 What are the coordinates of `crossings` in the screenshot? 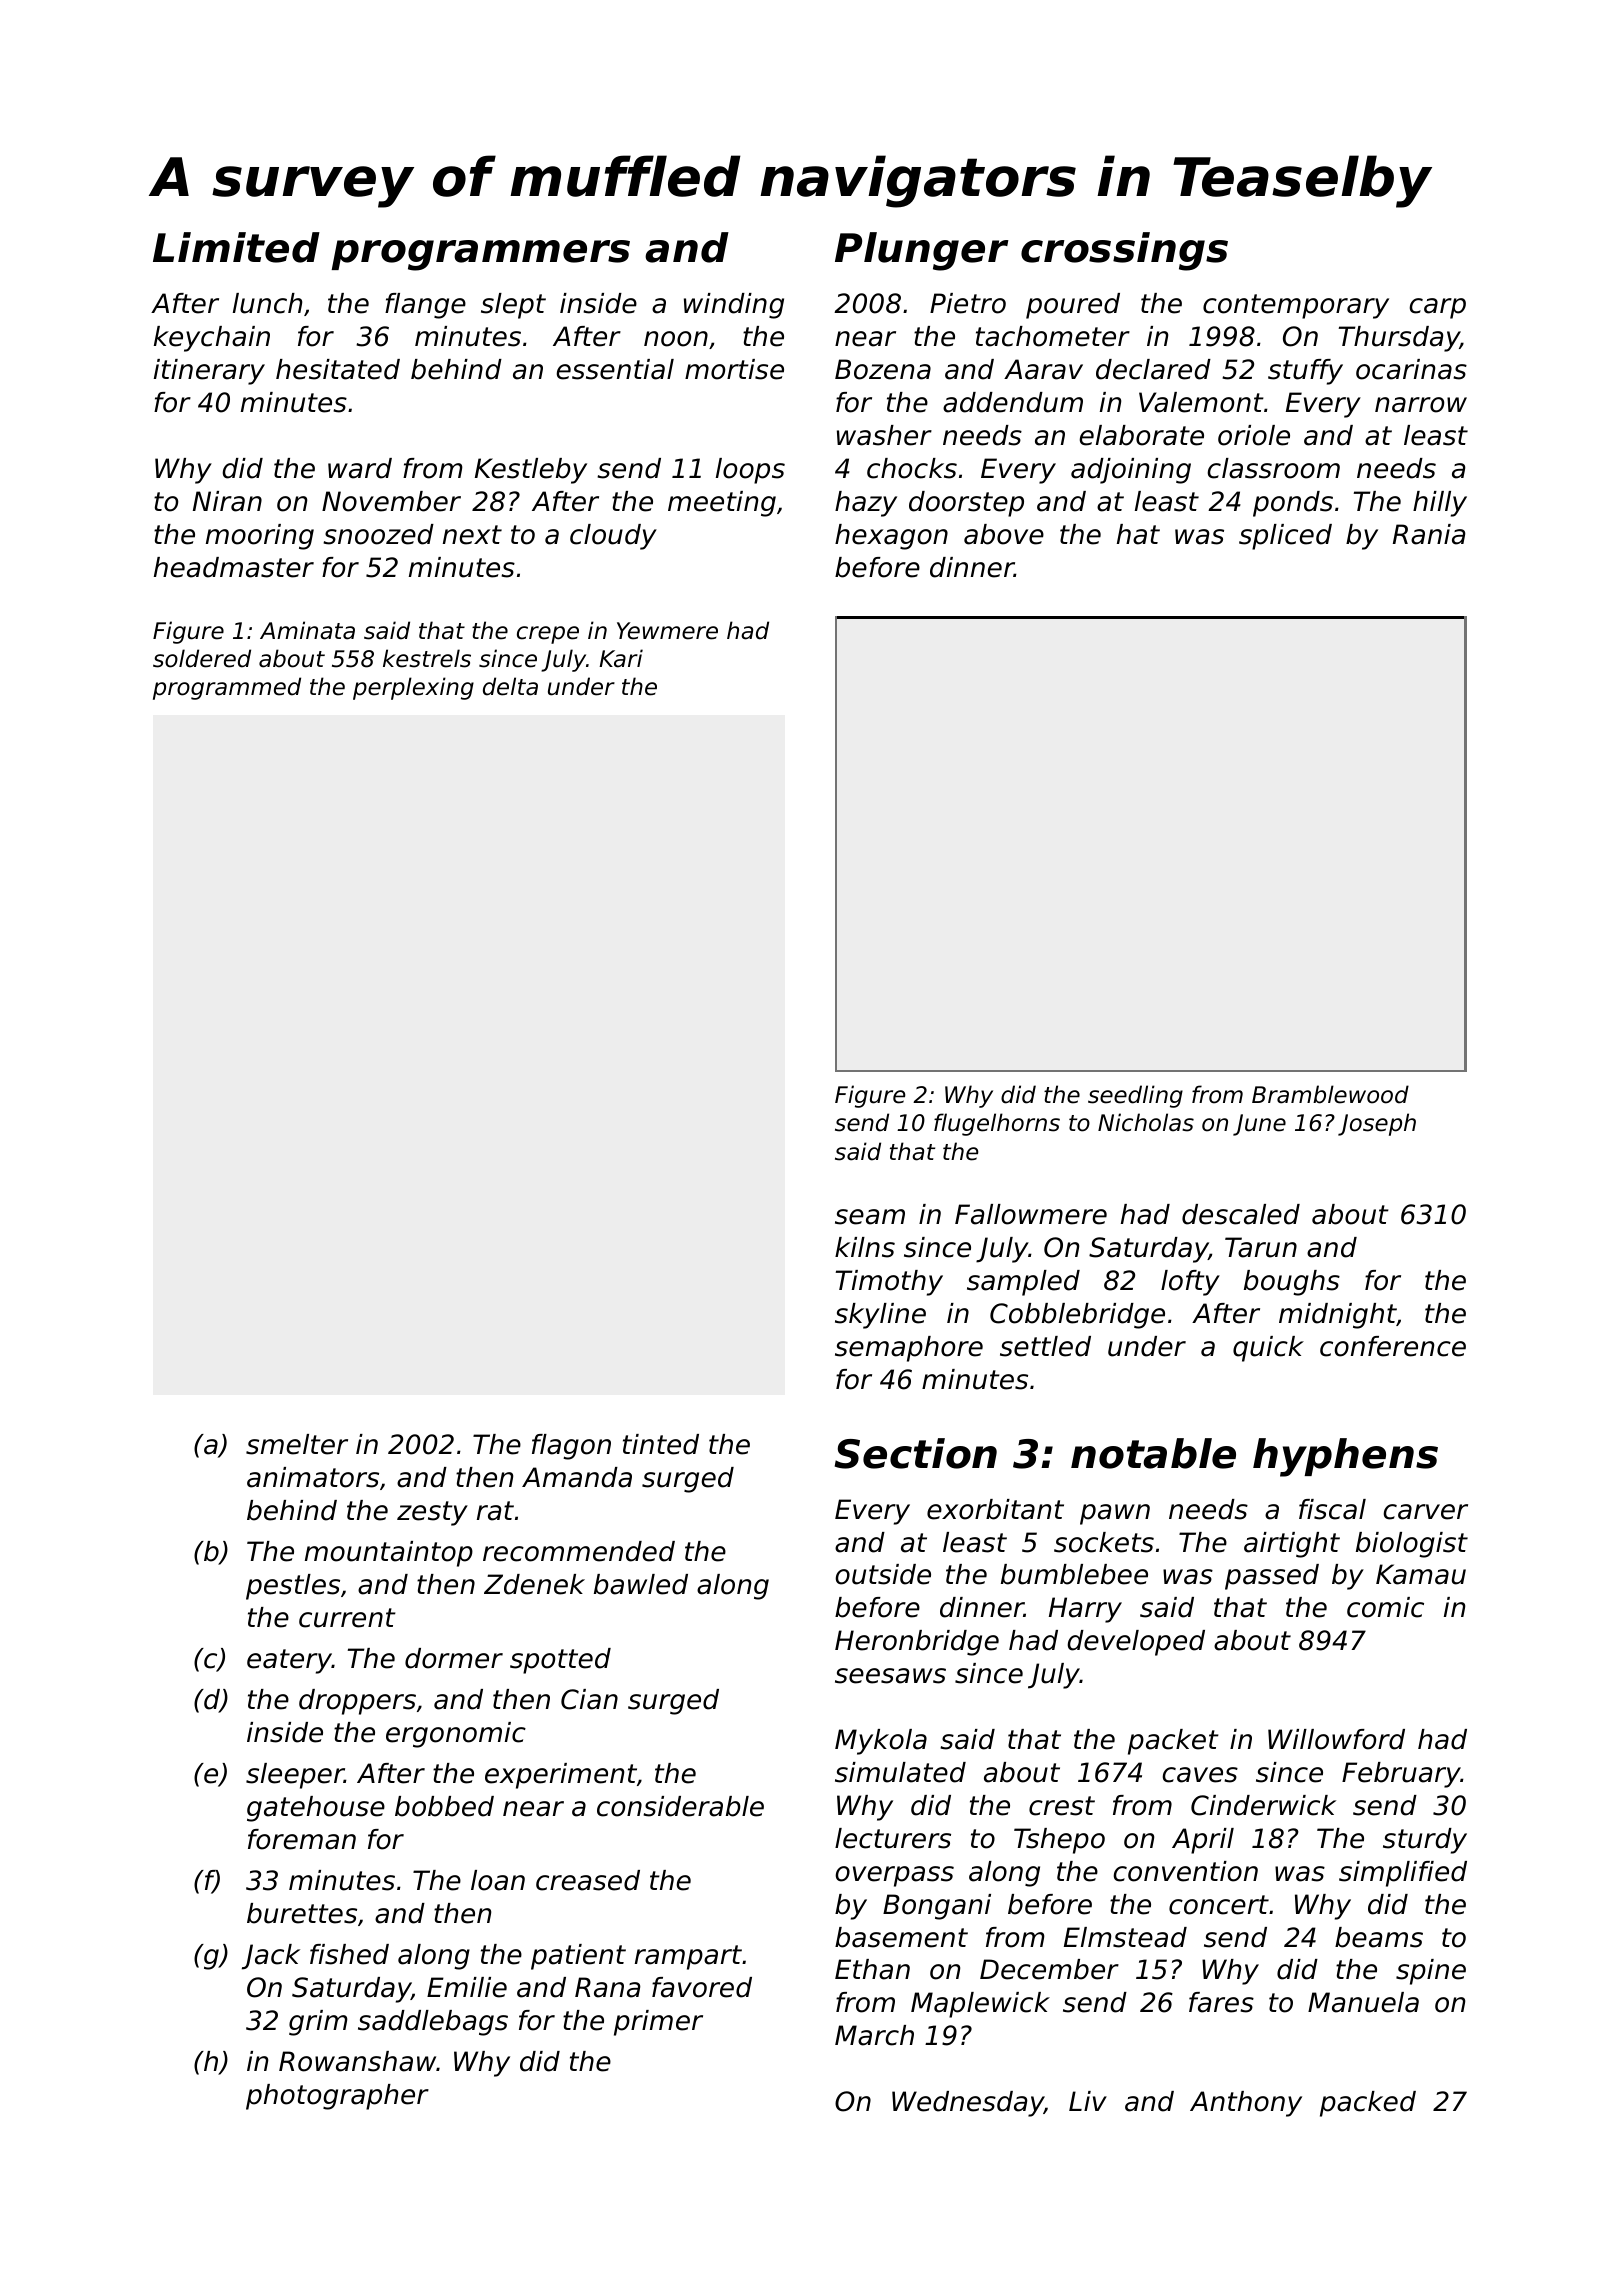 It's located at (1124, 251).
